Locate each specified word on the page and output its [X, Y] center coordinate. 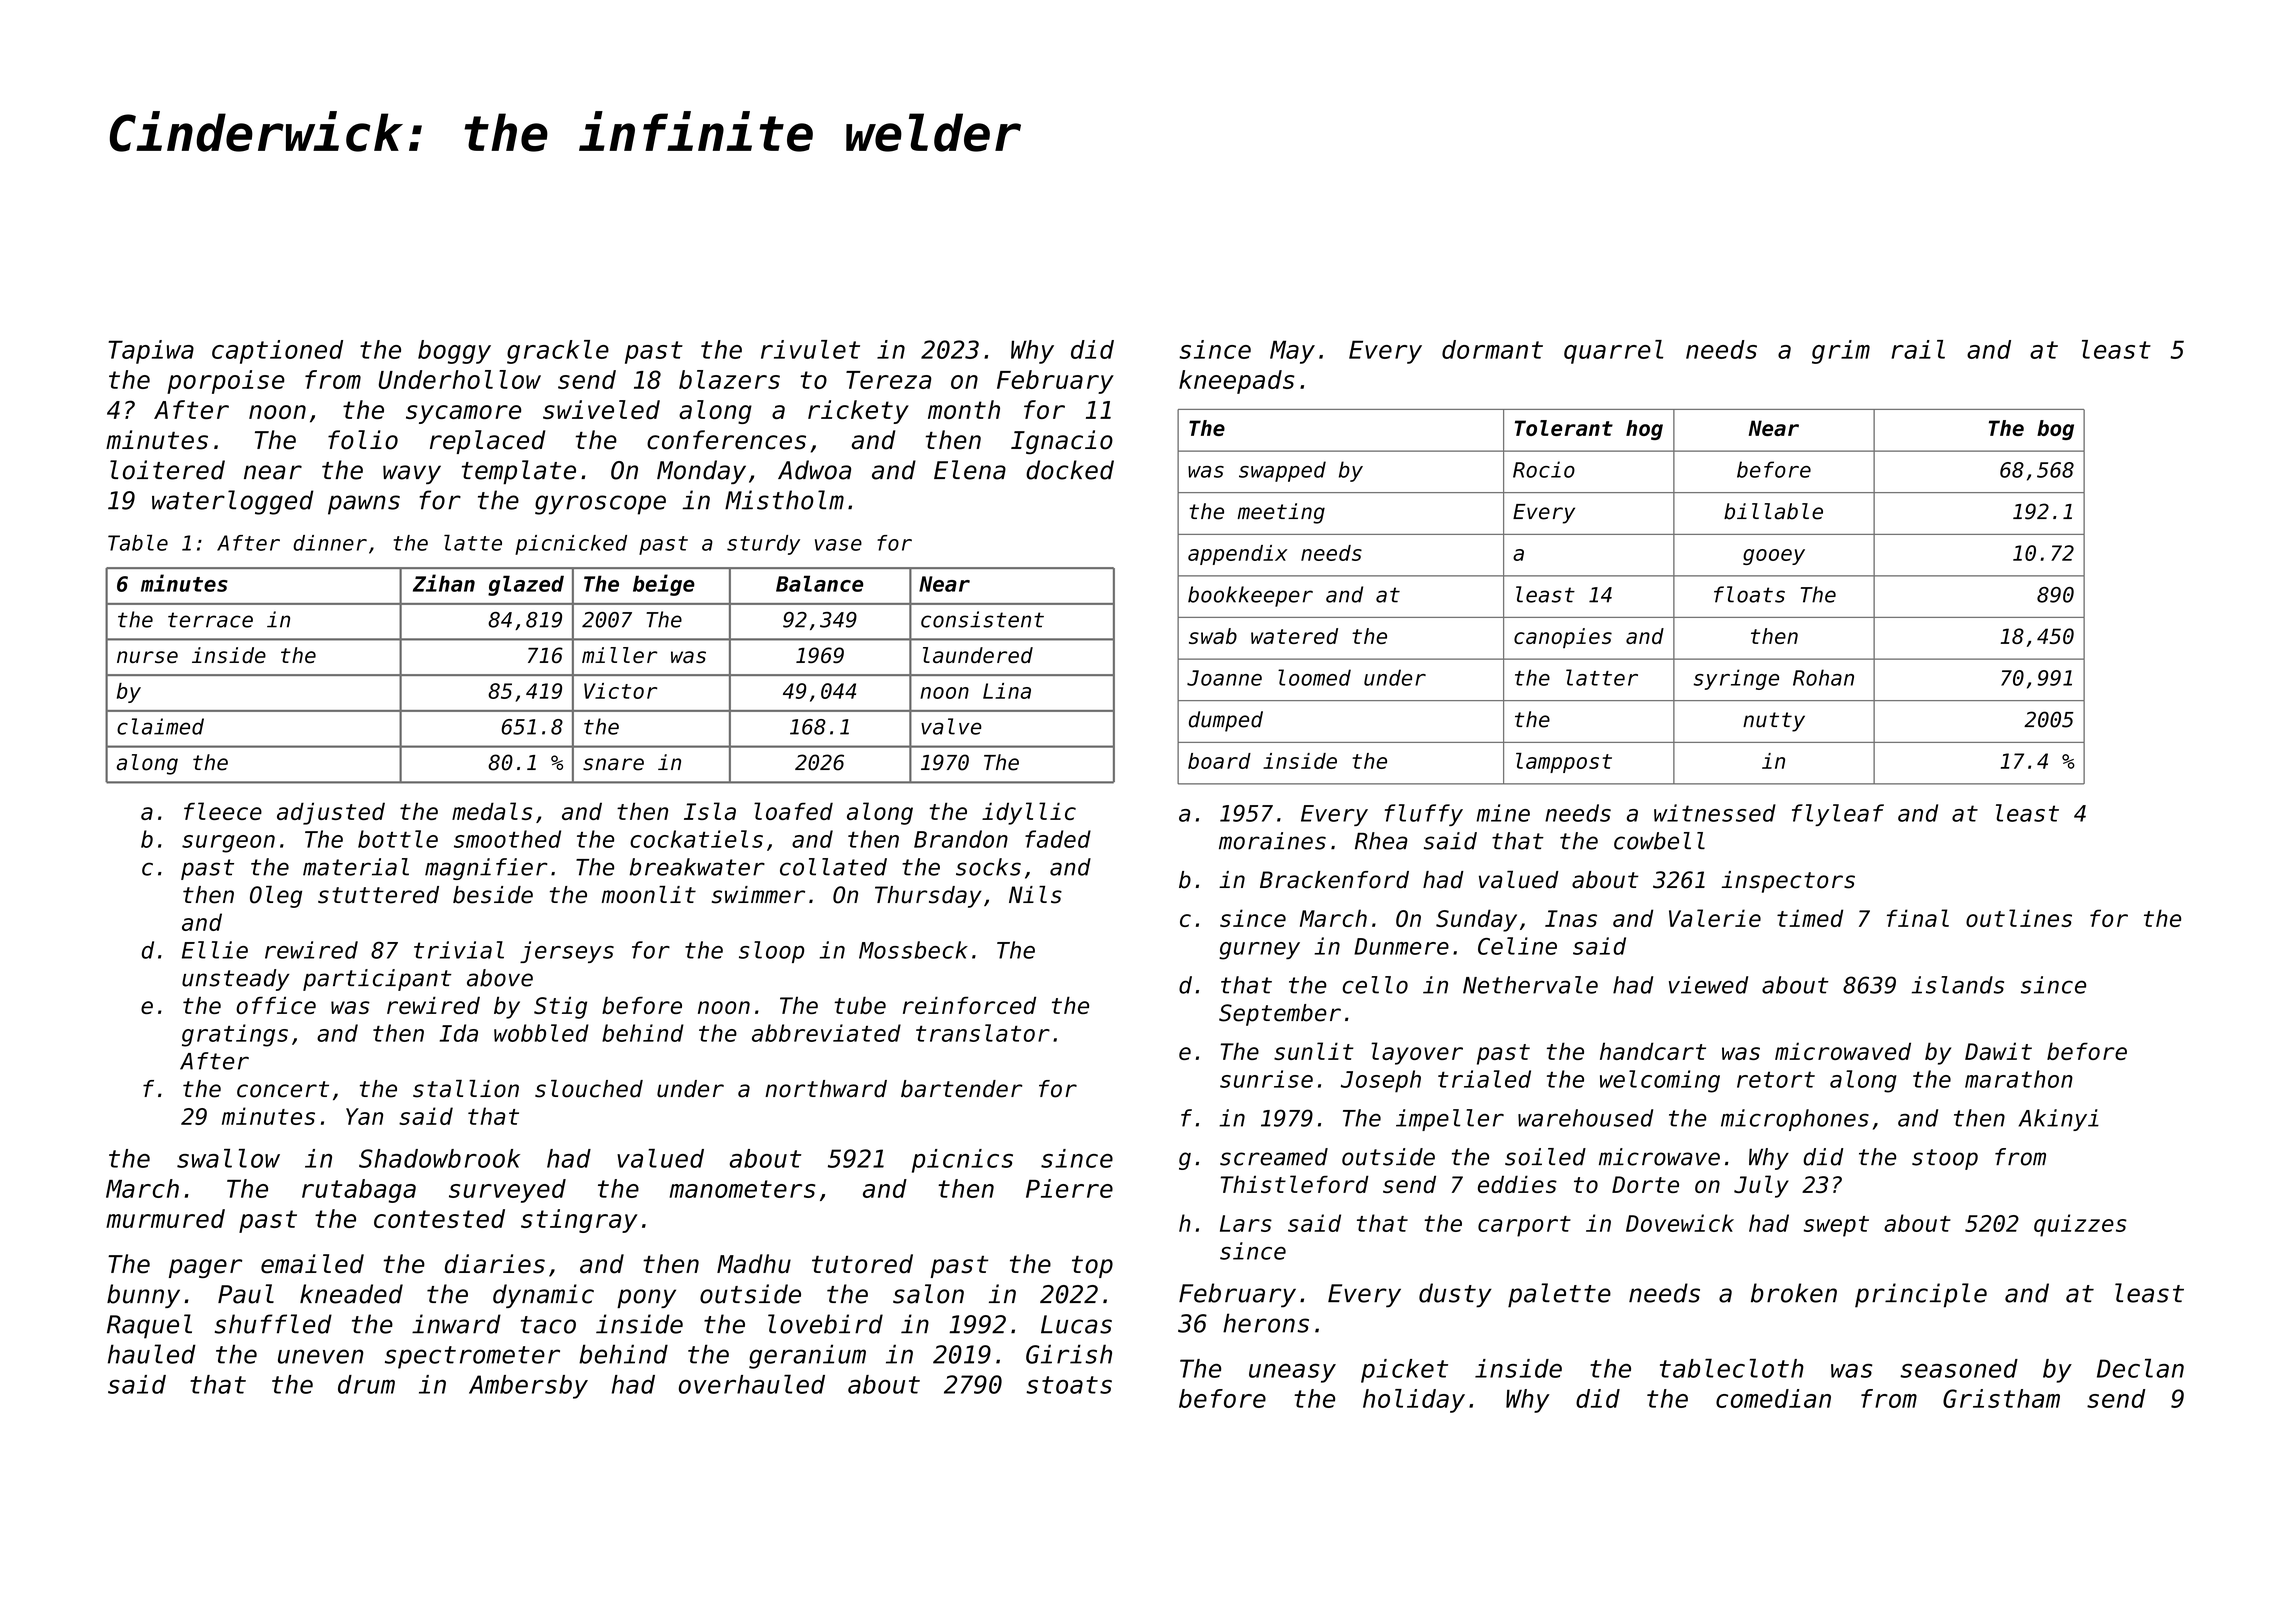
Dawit [1998, 1051]
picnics [962, 1161]
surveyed [507, 1191]
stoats [1069, 1385]
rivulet [810, 349]
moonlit [649, 895]
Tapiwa [151, 352]
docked [1070, 470]
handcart [1653, 1051]
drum [366, 1384]
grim [1841, 352]
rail [1918, 349]
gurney [1259, 951]
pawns [364, 505]
